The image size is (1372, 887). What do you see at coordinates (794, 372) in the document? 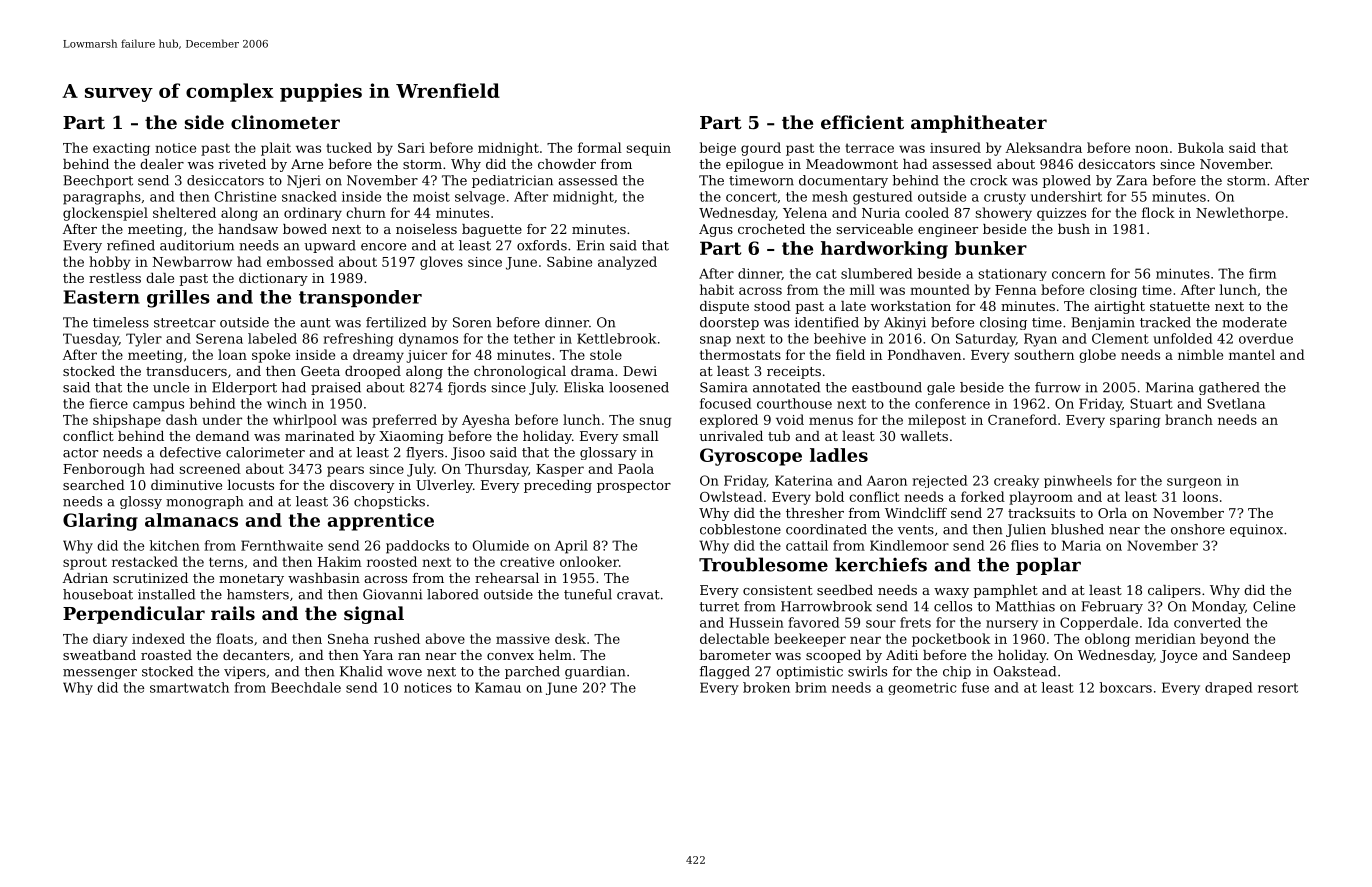
I see `receipts` at bounding box center [794, 372].
